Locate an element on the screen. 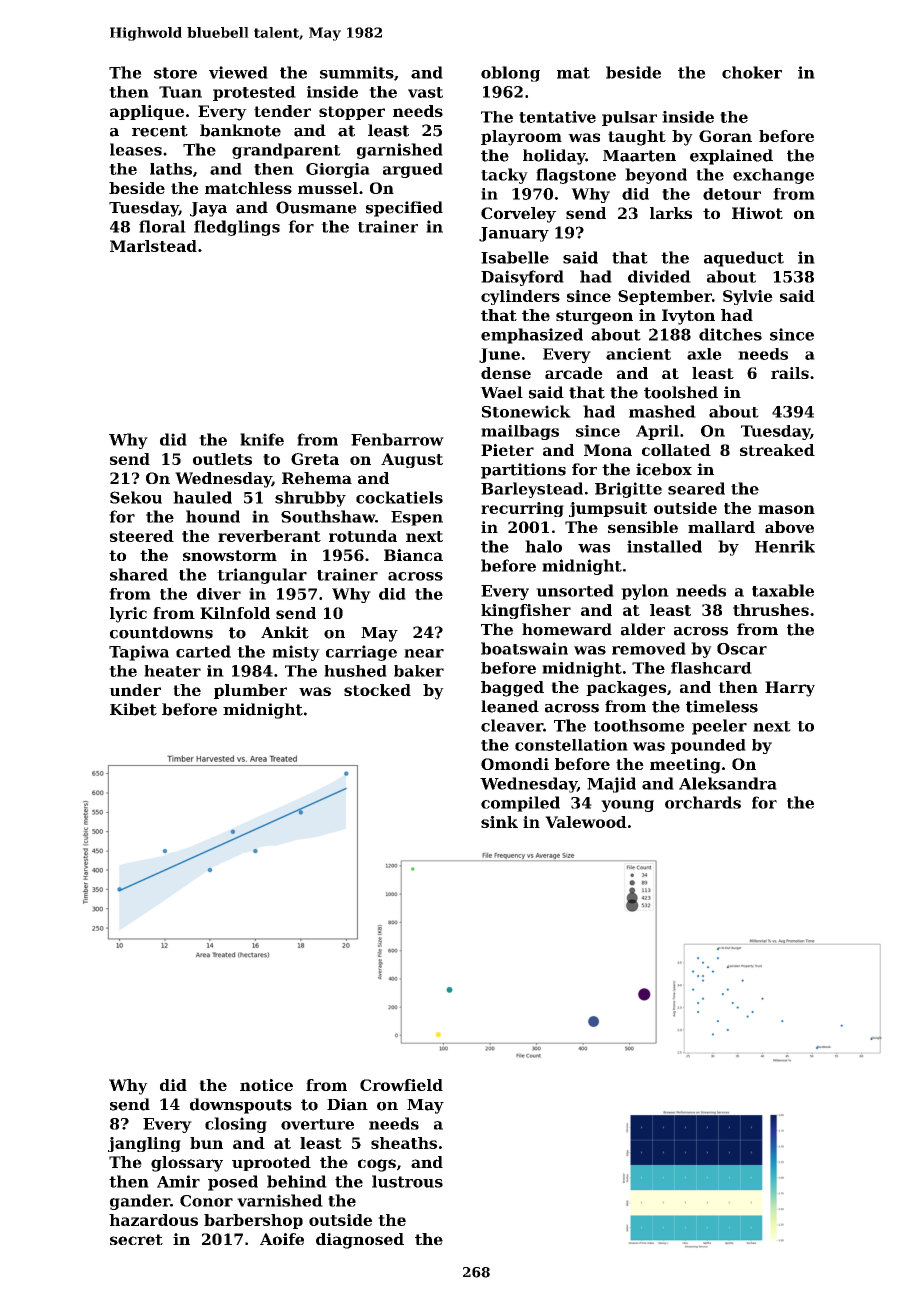  boatswain is located at coordinates (524, 648).
